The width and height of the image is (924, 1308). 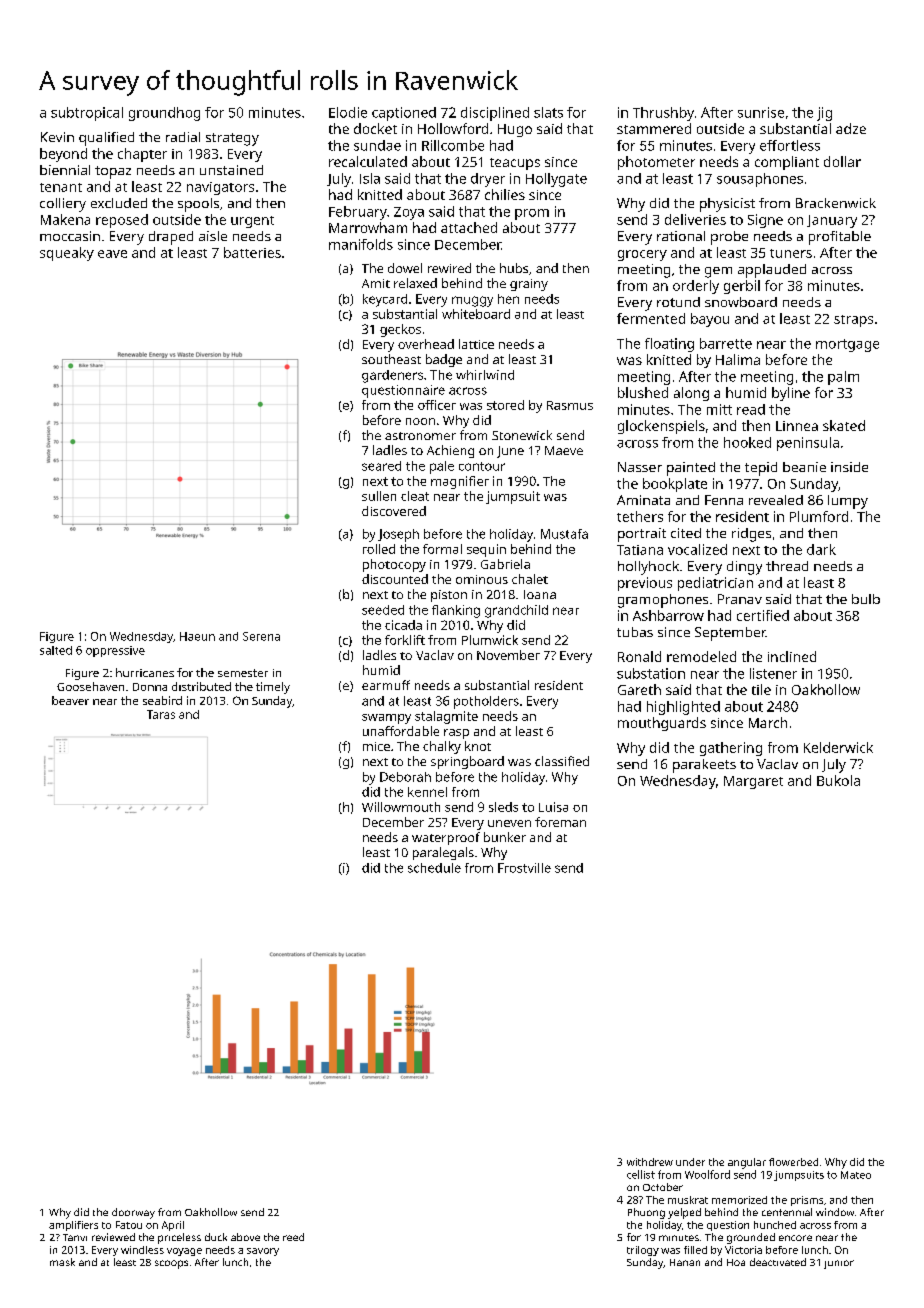 What do you see at coordinates (252, 252) in the image?
I see `batteries` at bounding box center [252, 252].
